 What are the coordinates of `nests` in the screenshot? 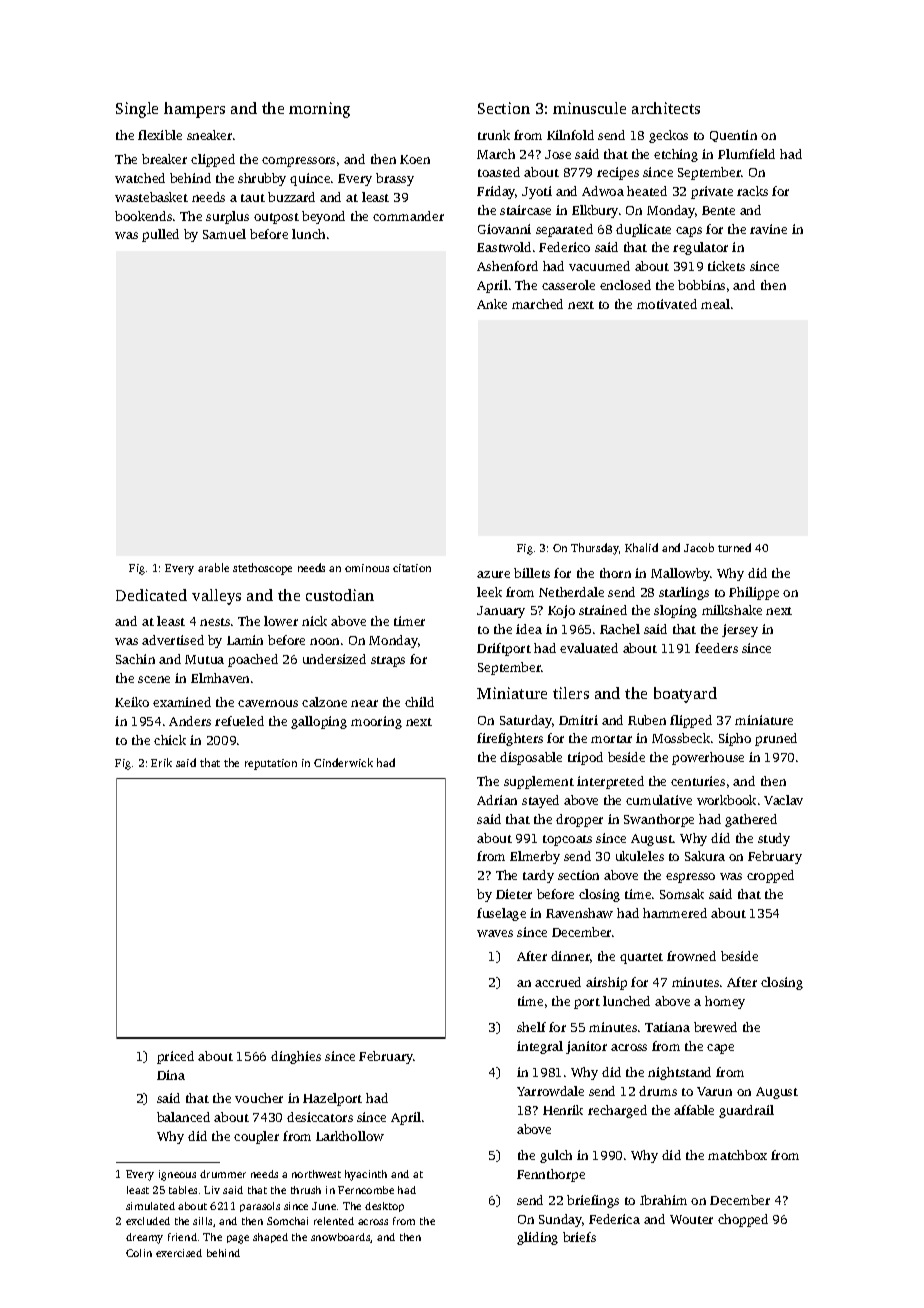 It's located at (215, 622).
